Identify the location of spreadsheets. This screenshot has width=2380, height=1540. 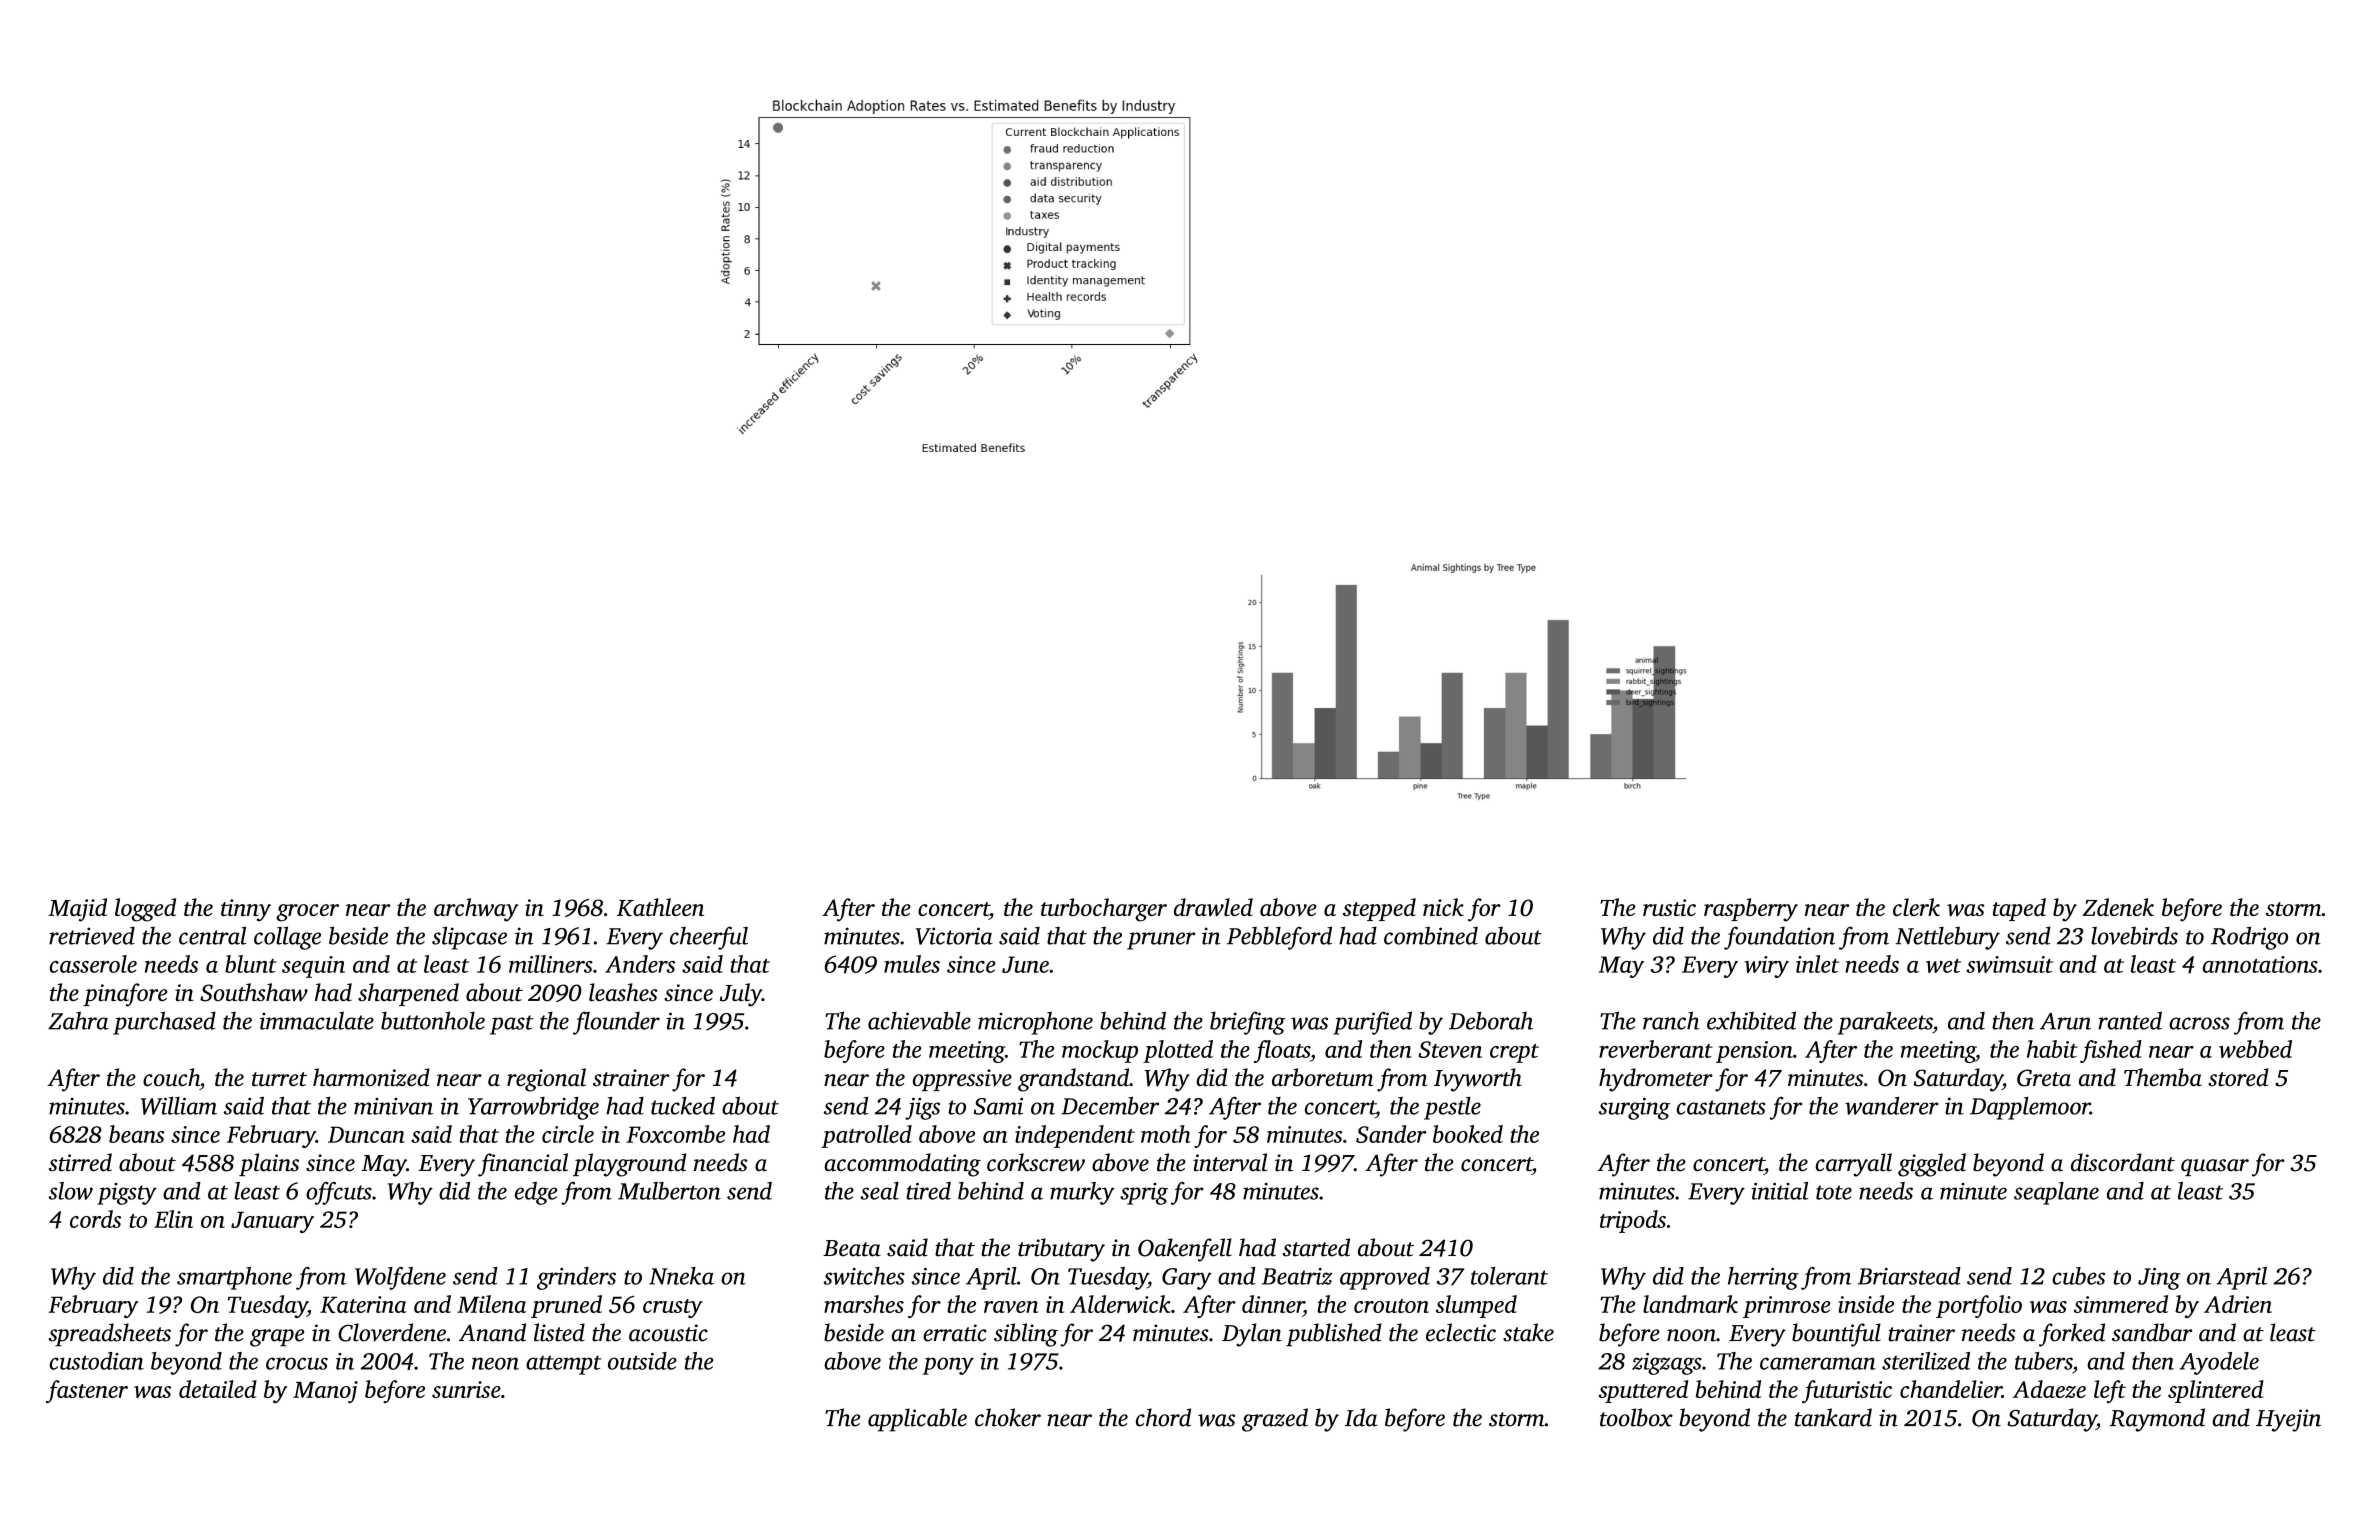
(110, 1335).
